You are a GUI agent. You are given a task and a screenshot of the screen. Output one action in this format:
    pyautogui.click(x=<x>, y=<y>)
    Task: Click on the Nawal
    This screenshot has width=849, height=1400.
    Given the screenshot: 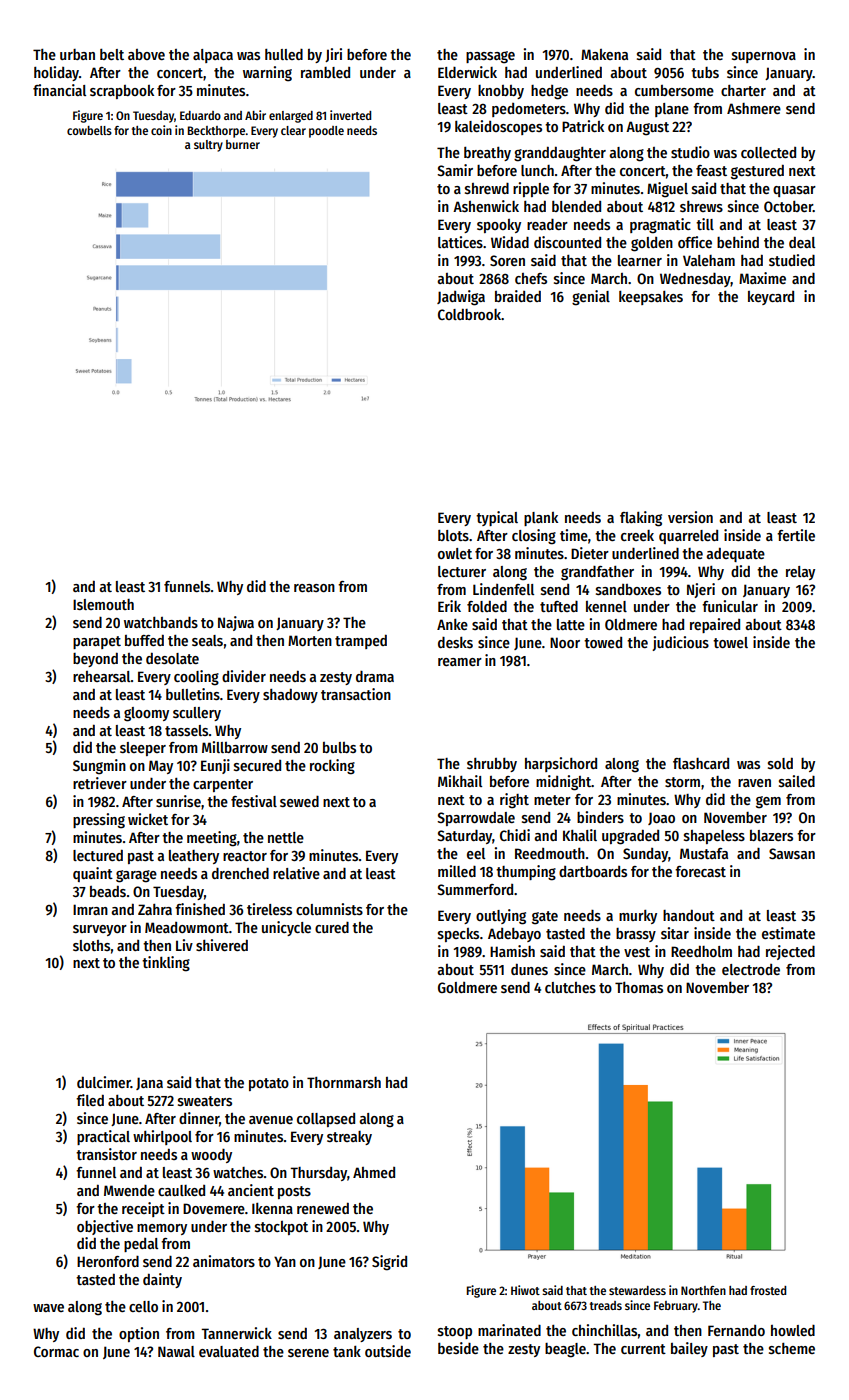 What is the action you would take?
    pyautogui.click(x=176, y=1351)
